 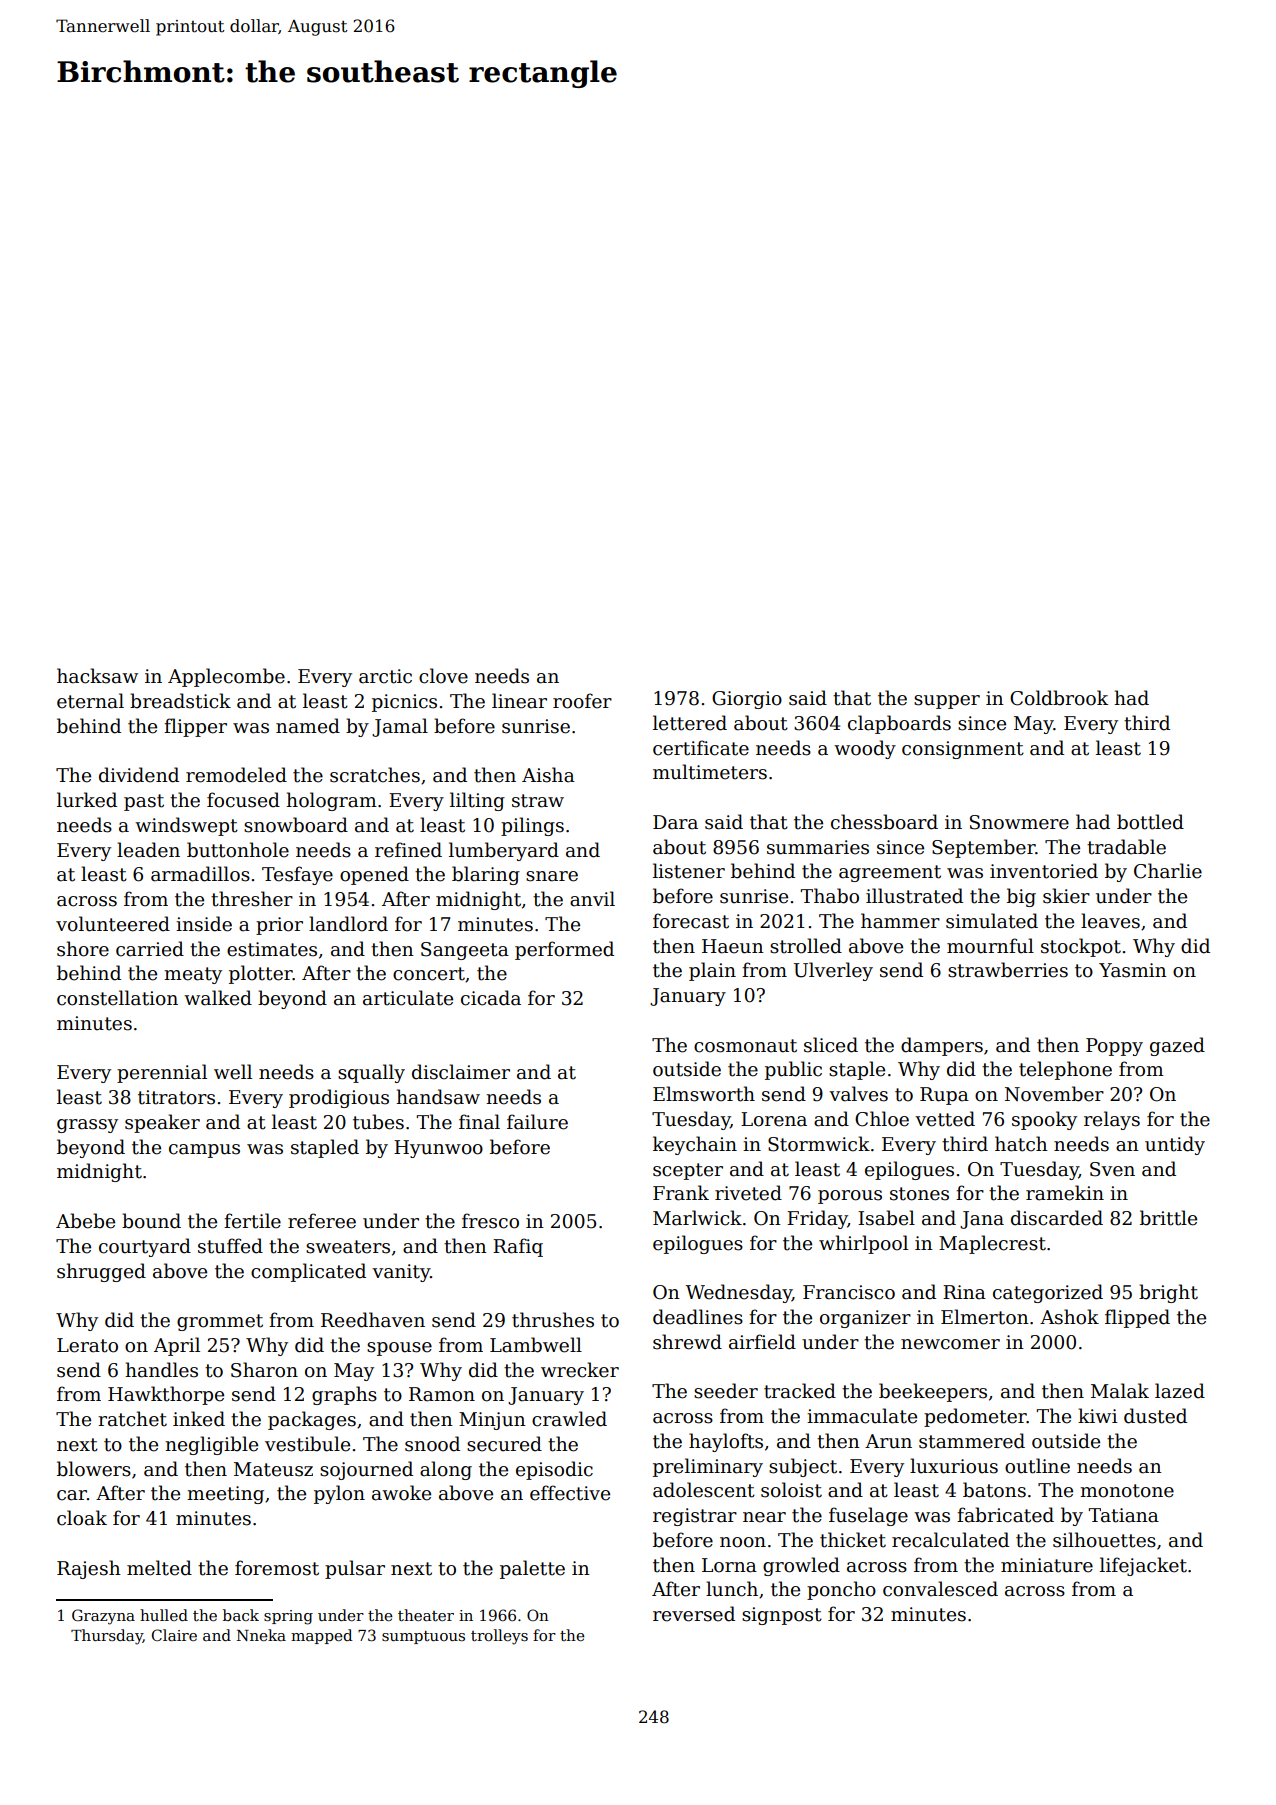 What do you see at coordinates (225, 1495) in the document?
I see `meeting` at bounding box center [225, 1495].
